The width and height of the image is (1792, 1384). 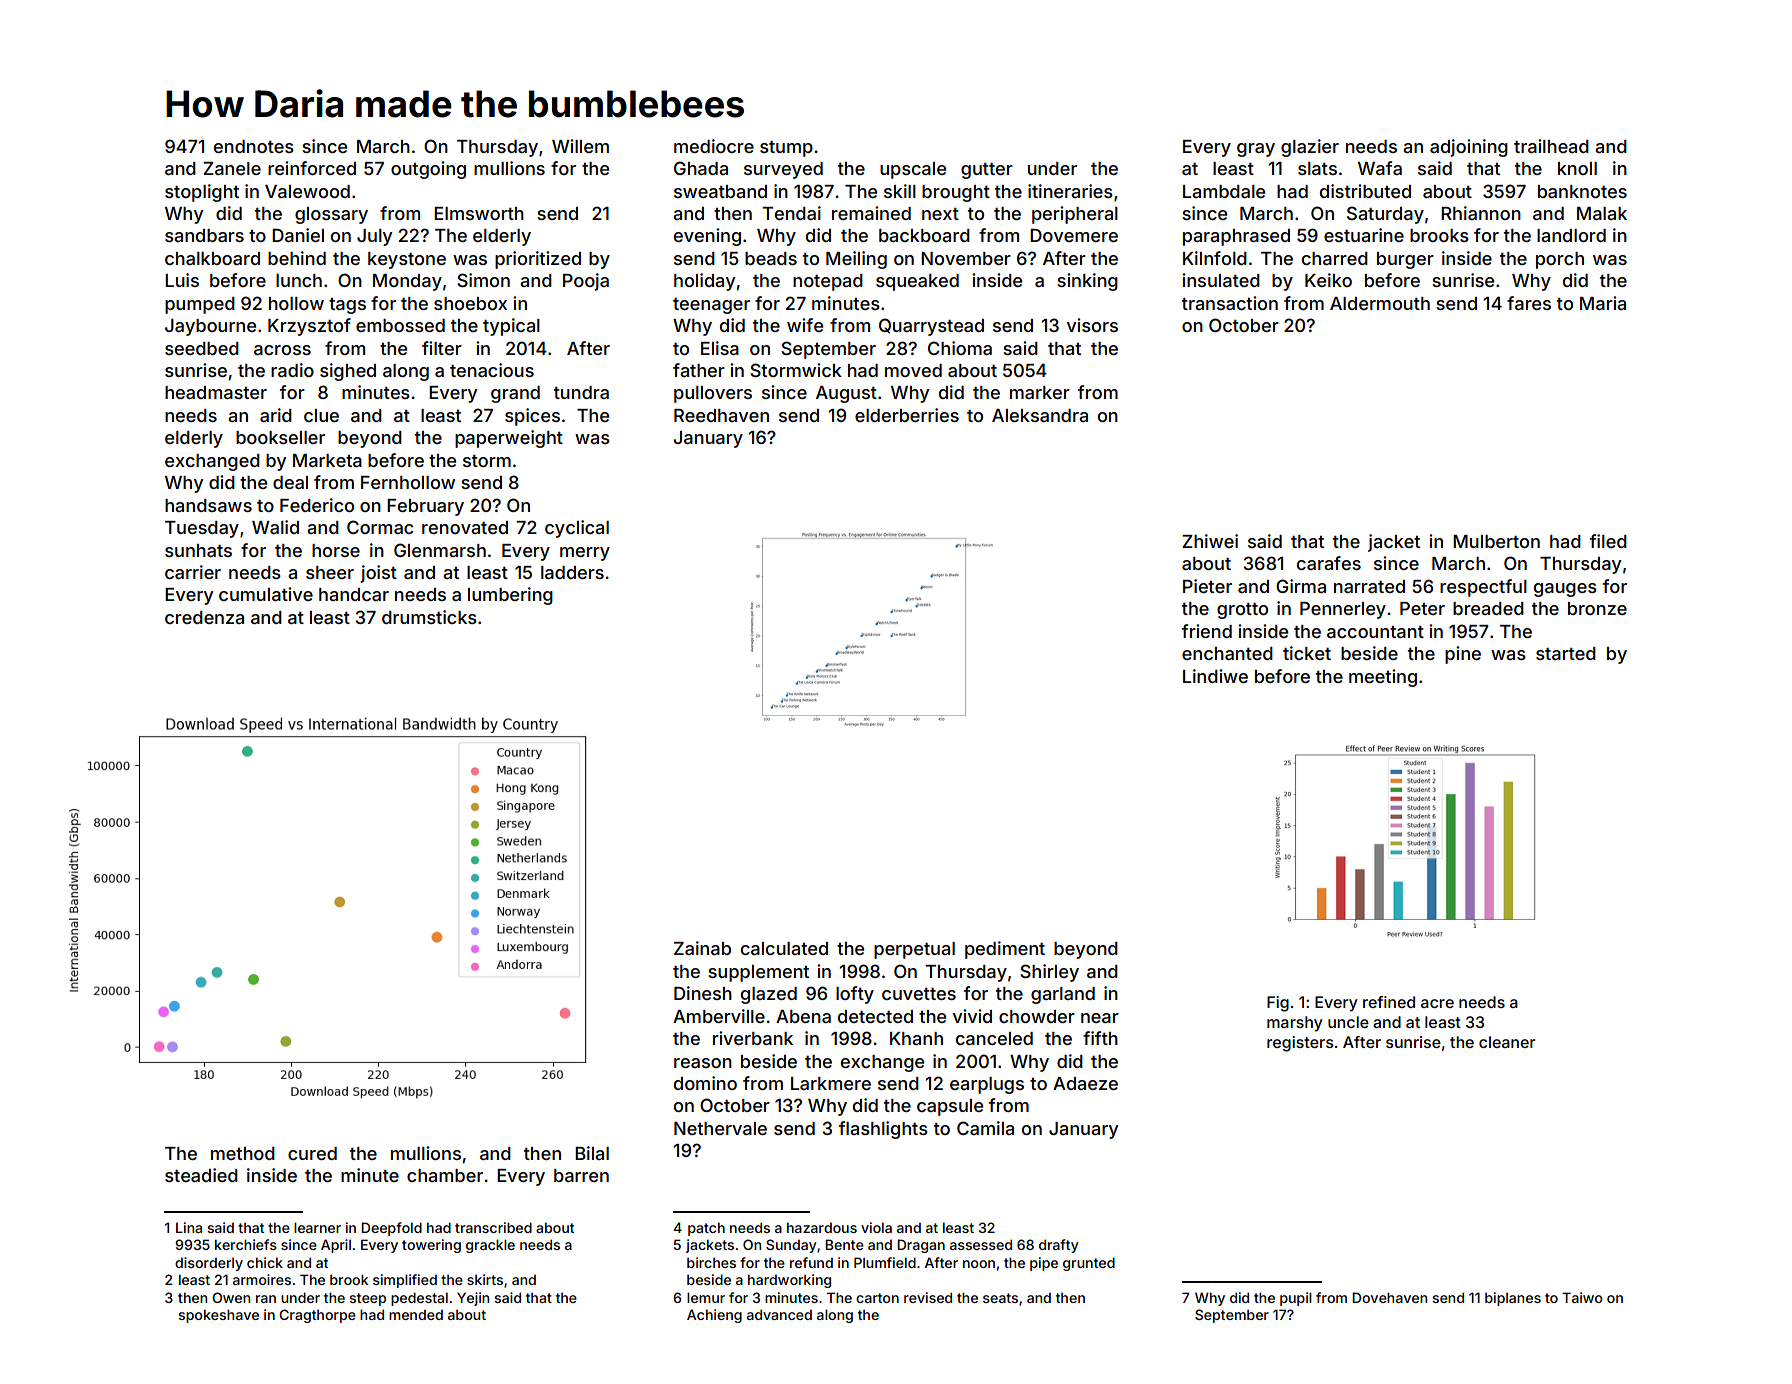 What do you see at coordinates (312, 1153) in the image?
I see `cured` at bounding box center [312, 1153].
